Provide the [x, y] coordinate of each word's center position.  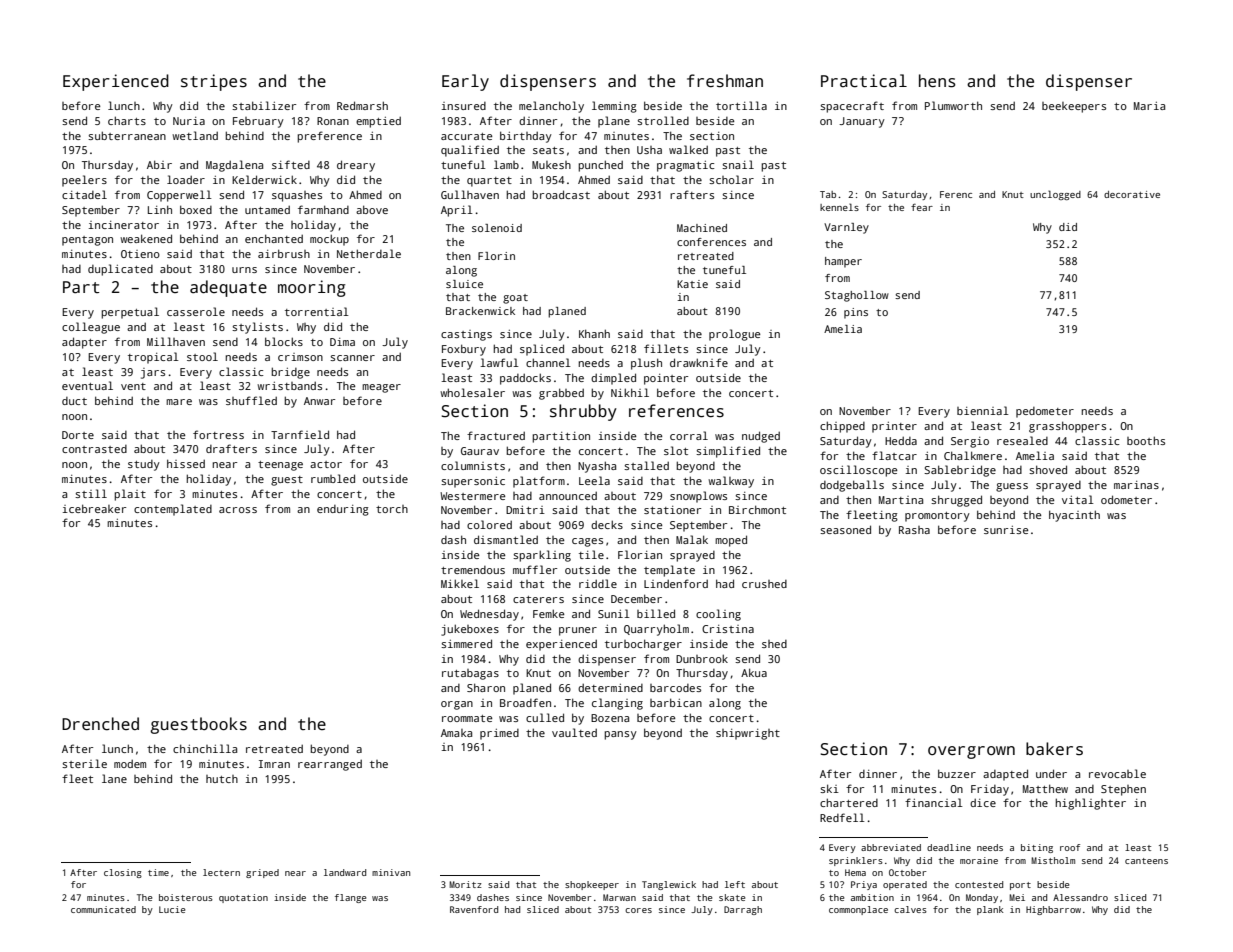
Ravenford [474, 909]
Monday [982, 898]
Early [465, 82]
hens [937, 81]
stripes [214, 82]
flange [350, 898]
